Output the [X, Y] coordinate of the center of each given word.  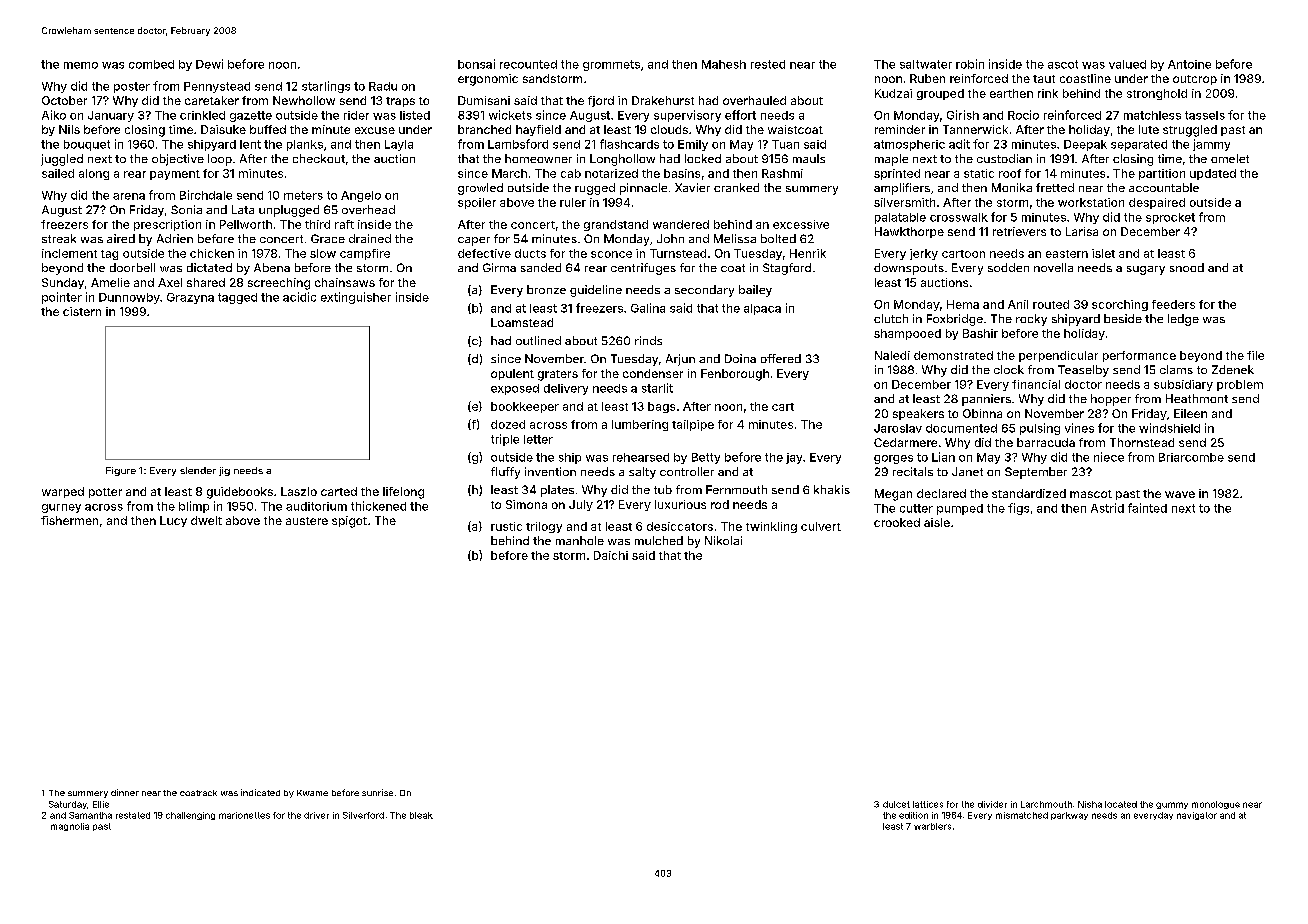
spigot [349, 522]
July [581, 505]
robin [970, 64]
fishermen [69, 520]
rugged [595, 189]
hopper [1111, 400]
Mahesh [724, 64]
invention [550, 471]
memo [81, 65]
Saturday [68, 805]
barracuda [1046, 442]
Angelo [361, 196]
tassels [1205, 115]
